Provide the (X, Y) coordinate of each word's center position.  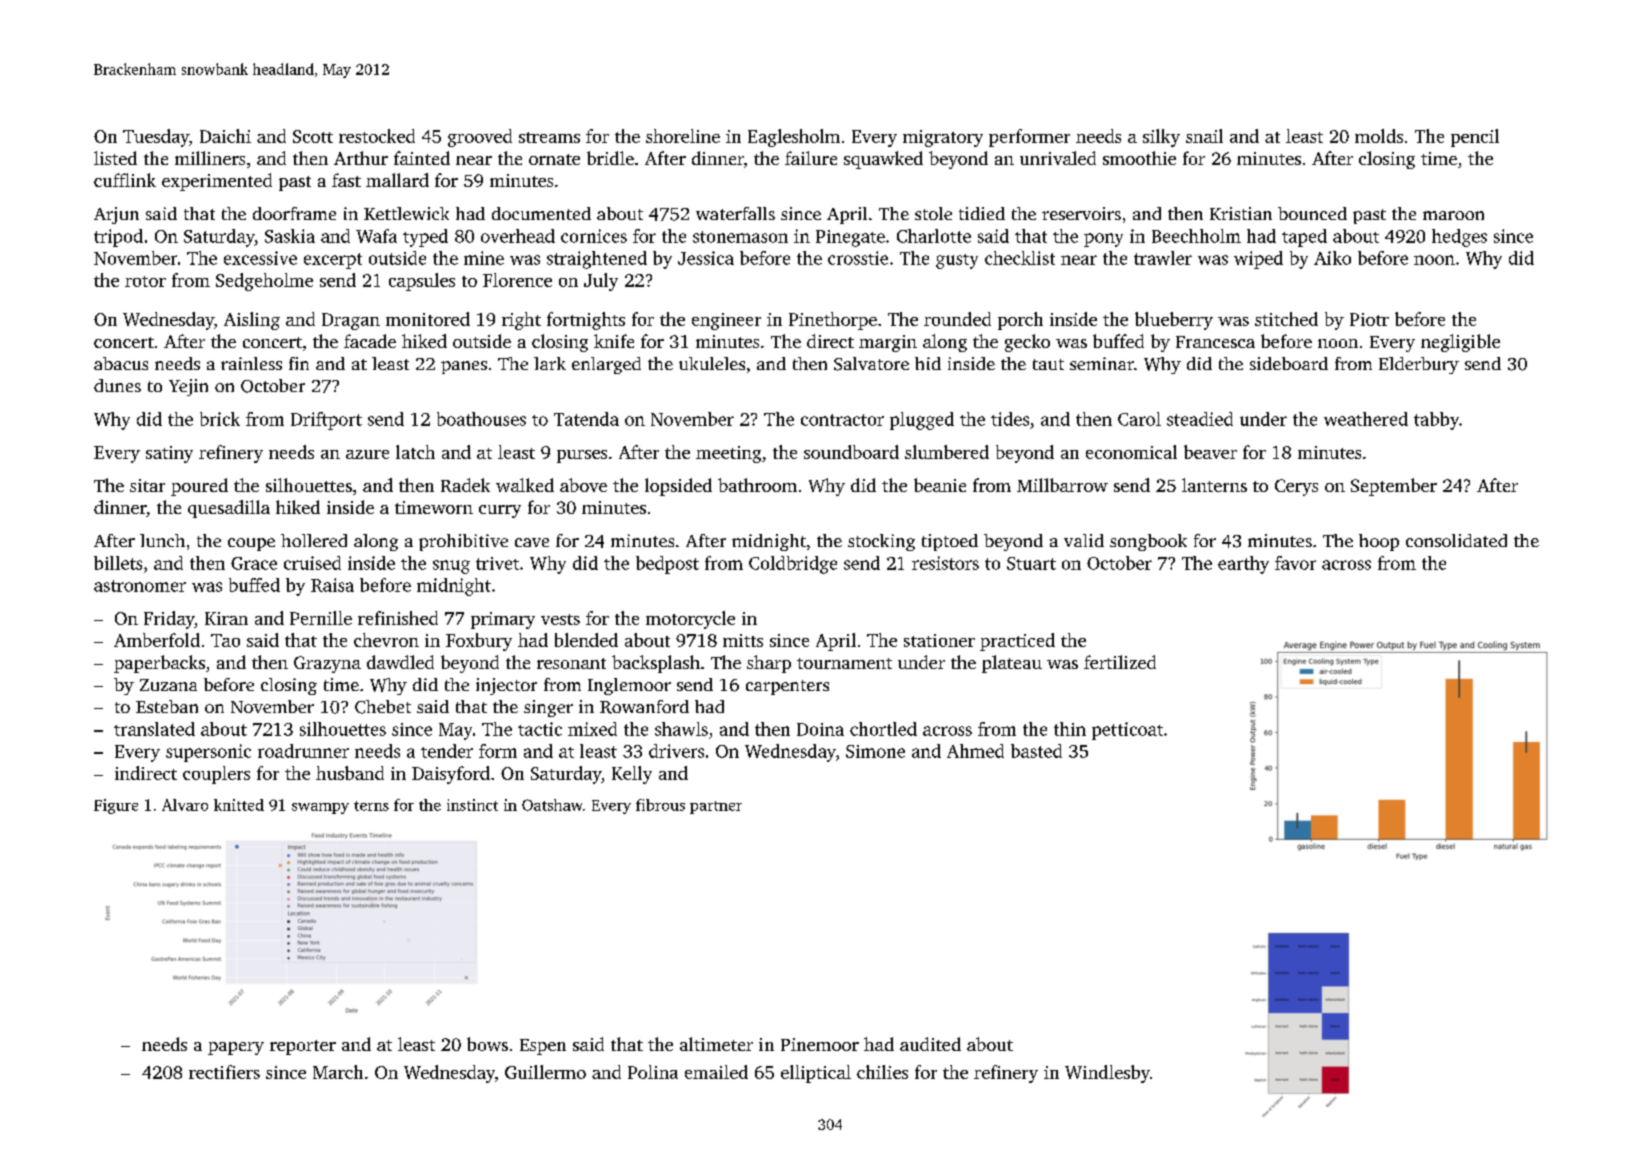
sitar (147, 485)
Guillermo (545, 1072)
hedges (1459, 238)
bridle (610, 158)
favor (1295, 563)
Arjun (116, 215)
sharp (769, 664)
